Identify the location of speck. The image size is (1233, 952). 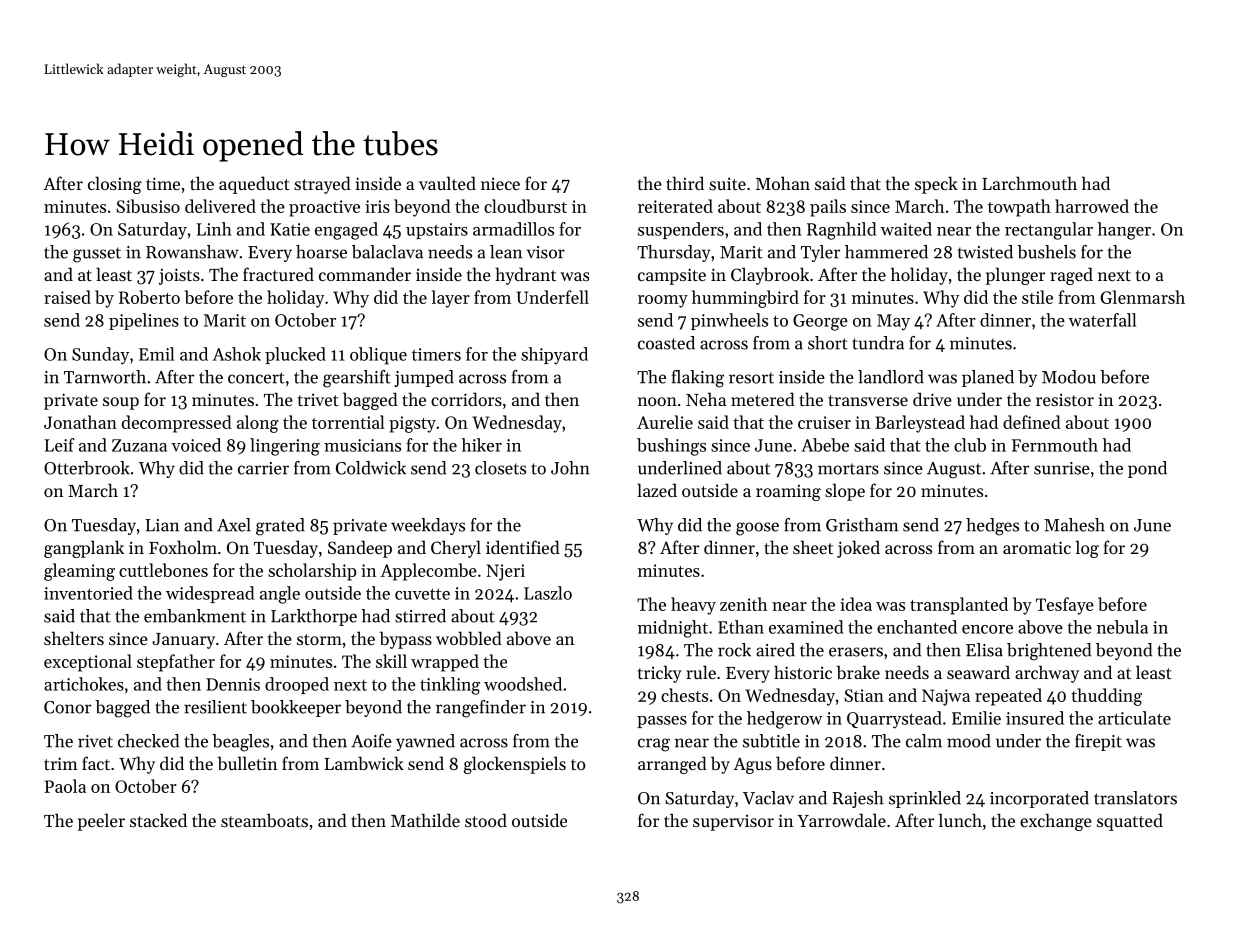
(936, 185).
